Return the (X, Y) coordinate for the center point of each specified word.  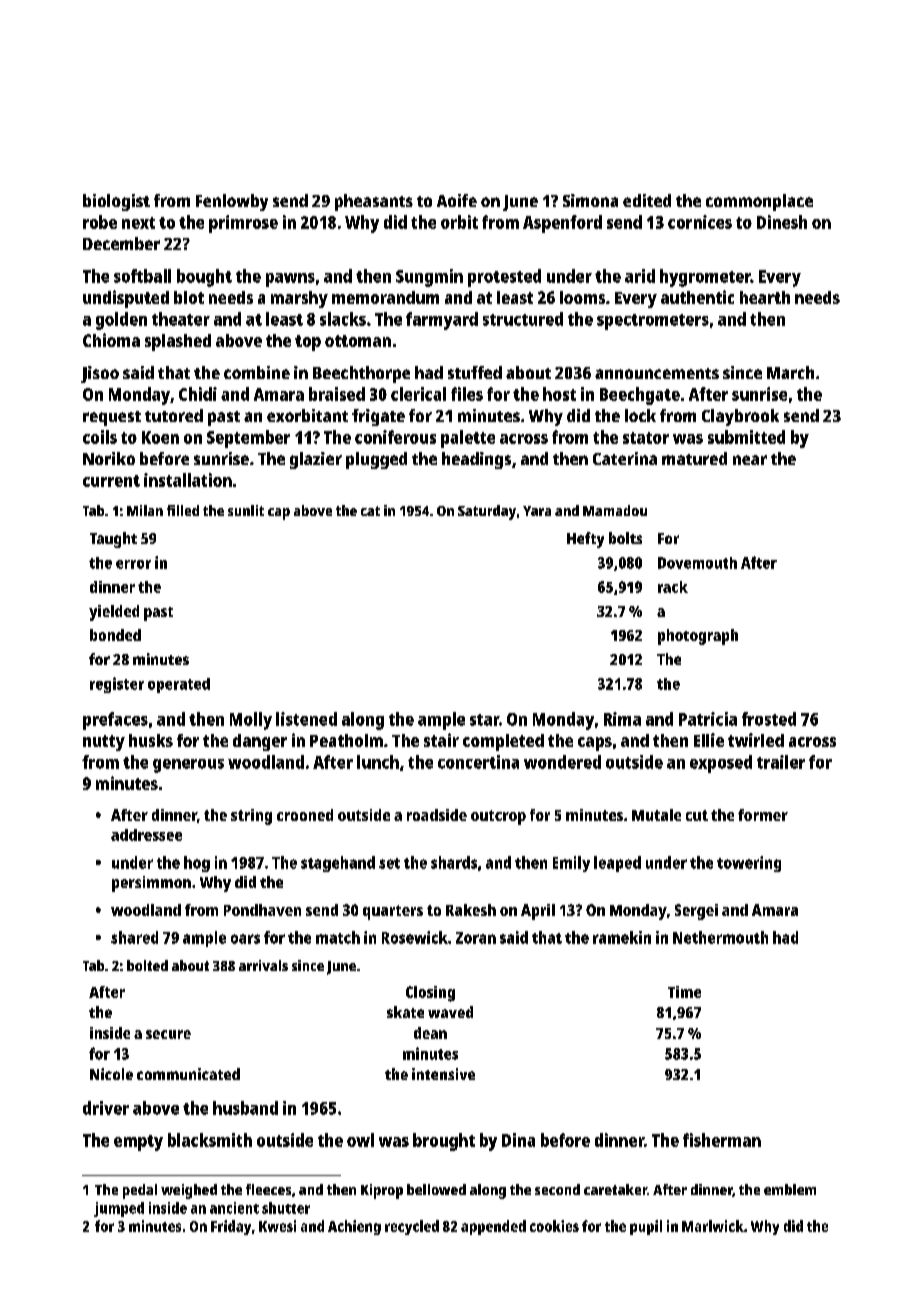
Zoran (476, 938)
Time (684, 992)
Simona (590, 200)
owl (360, 1140)
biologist (116, 202)
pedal (140, 1191)
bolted (147, 965)
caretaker (615, 1189)
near (750, 460)
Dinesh (782, 222)
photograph (698, 637)
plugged (376, 460)
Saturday (487, 512)
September (248, 439)
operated (179, 685)
